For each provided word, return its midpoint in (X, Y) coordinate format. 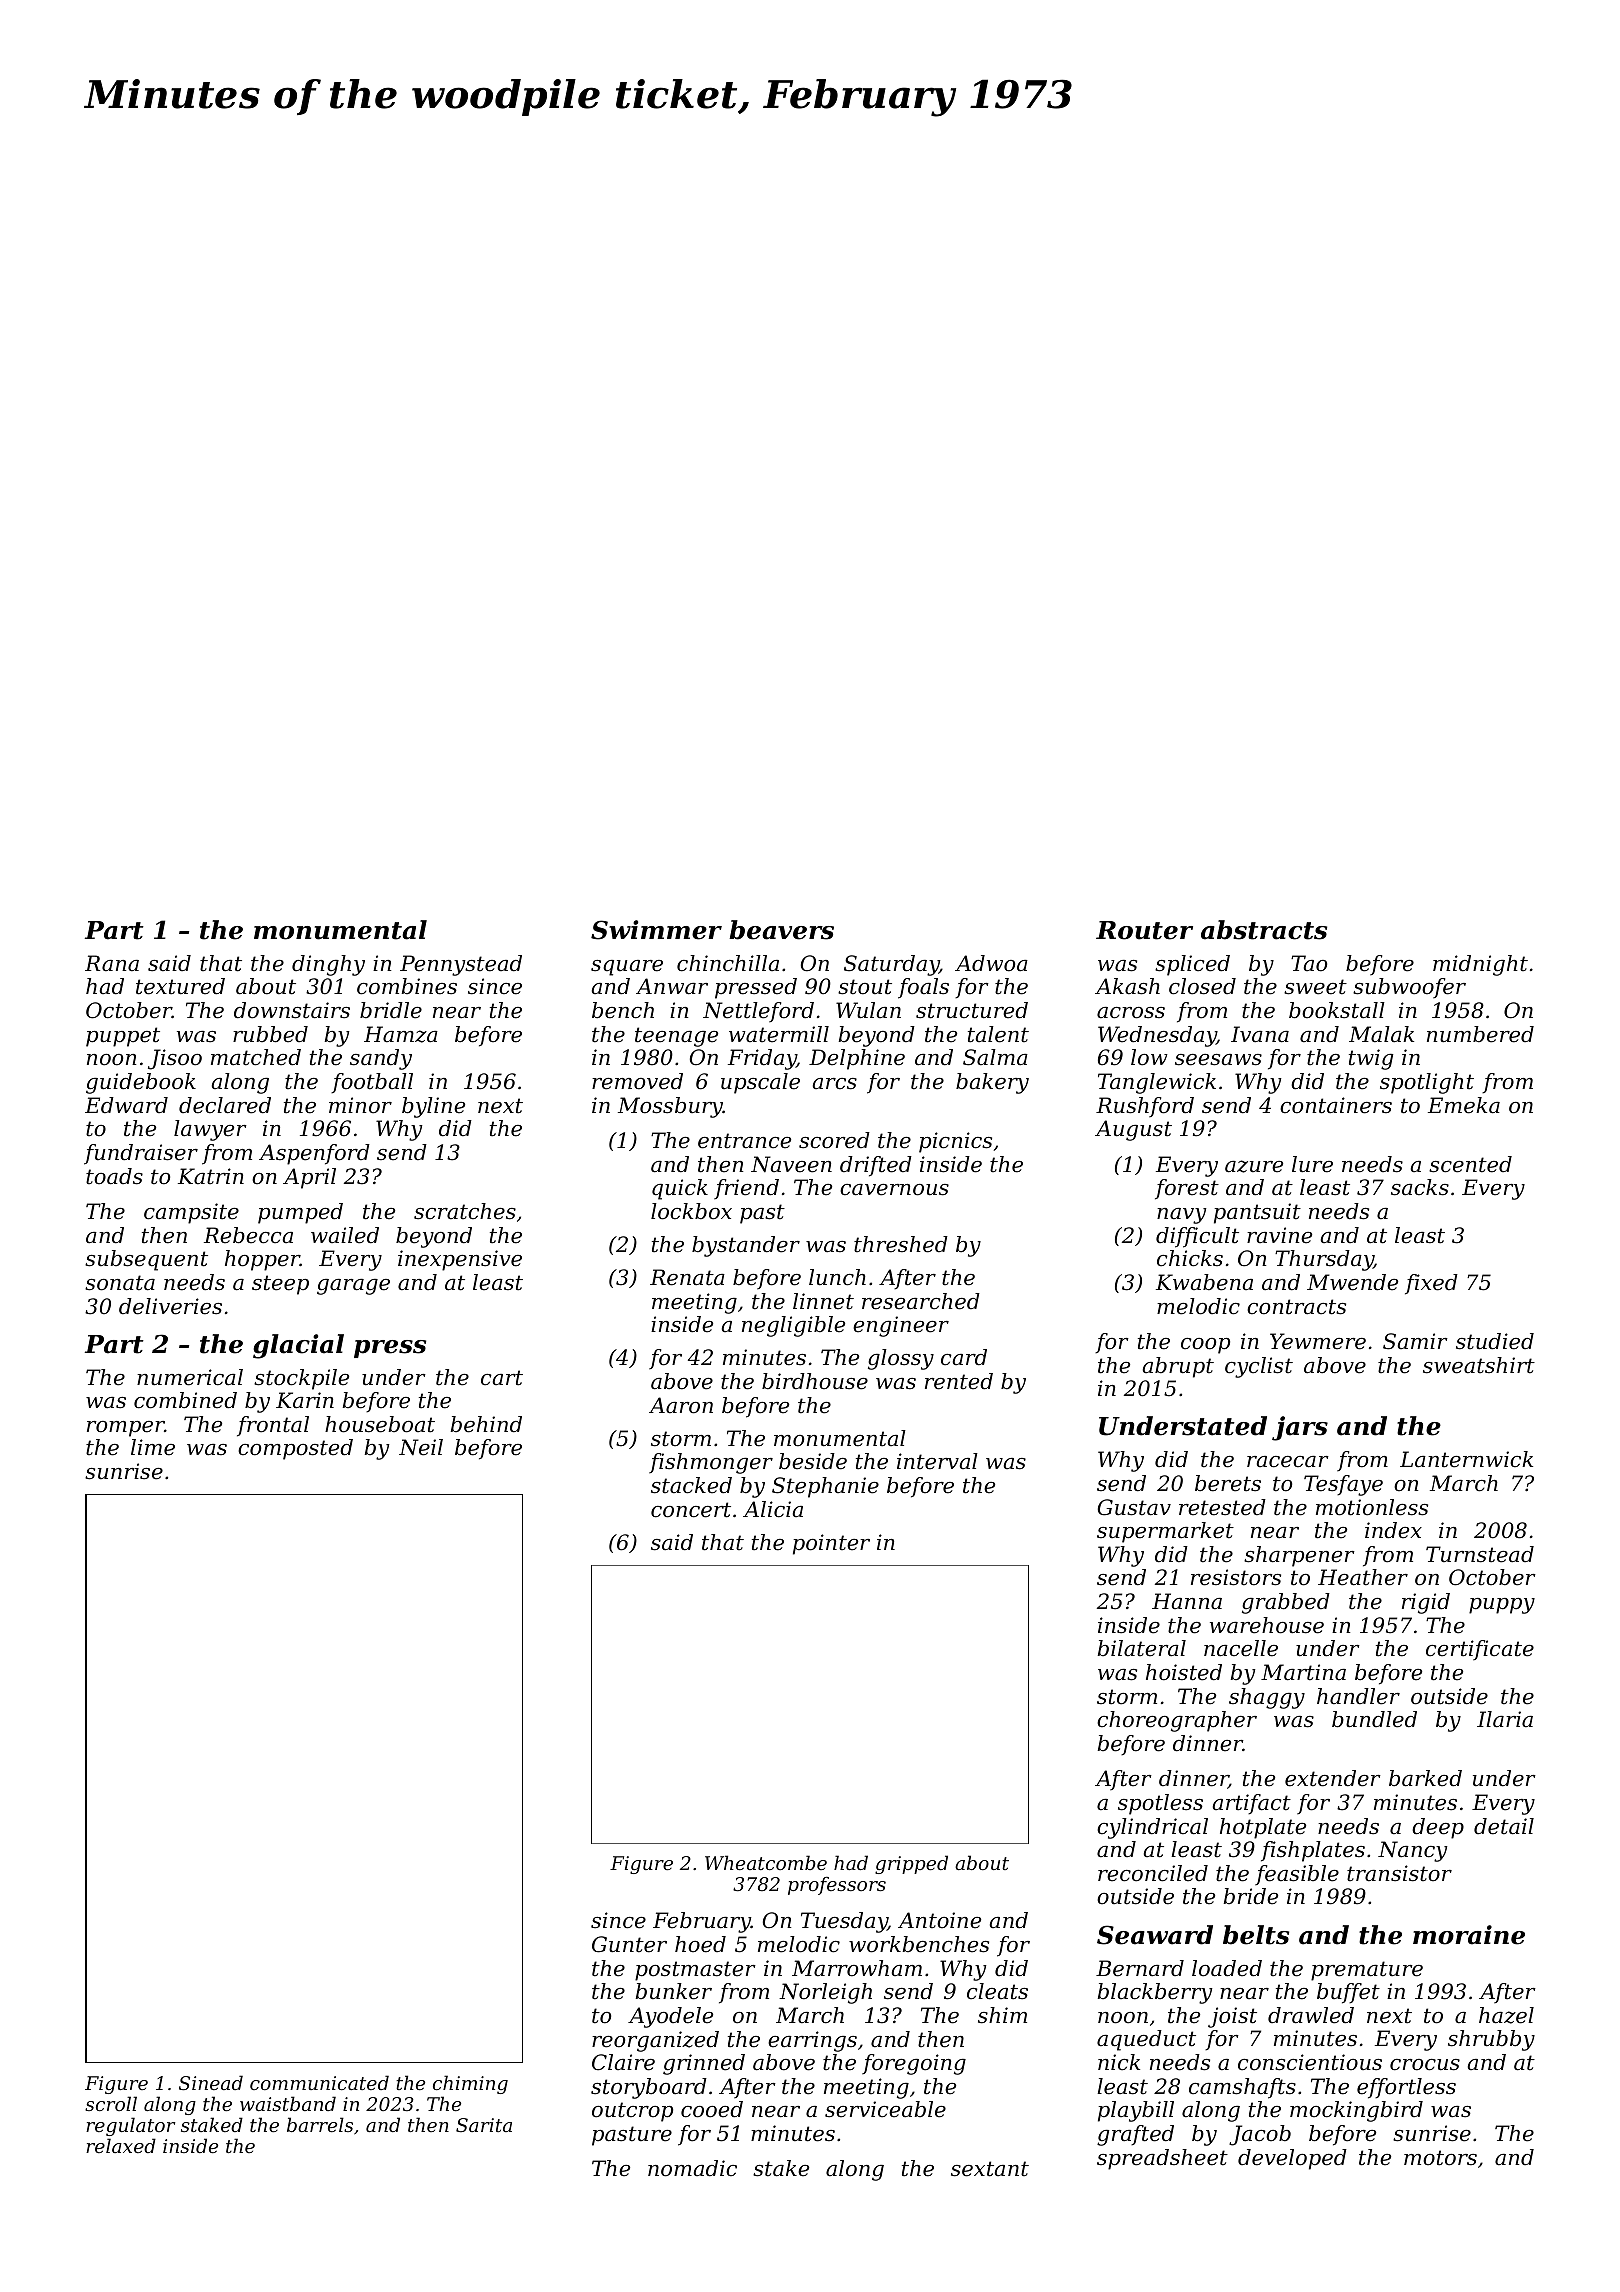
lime (153, 1447)
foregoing (914, 2064)
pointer (831, 1544)
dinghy (328, 965)
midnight (1480, 965)
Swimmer (656, 930)
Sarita (484, 2125)
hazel (1506, 2015)
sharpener (1299, 1556)
